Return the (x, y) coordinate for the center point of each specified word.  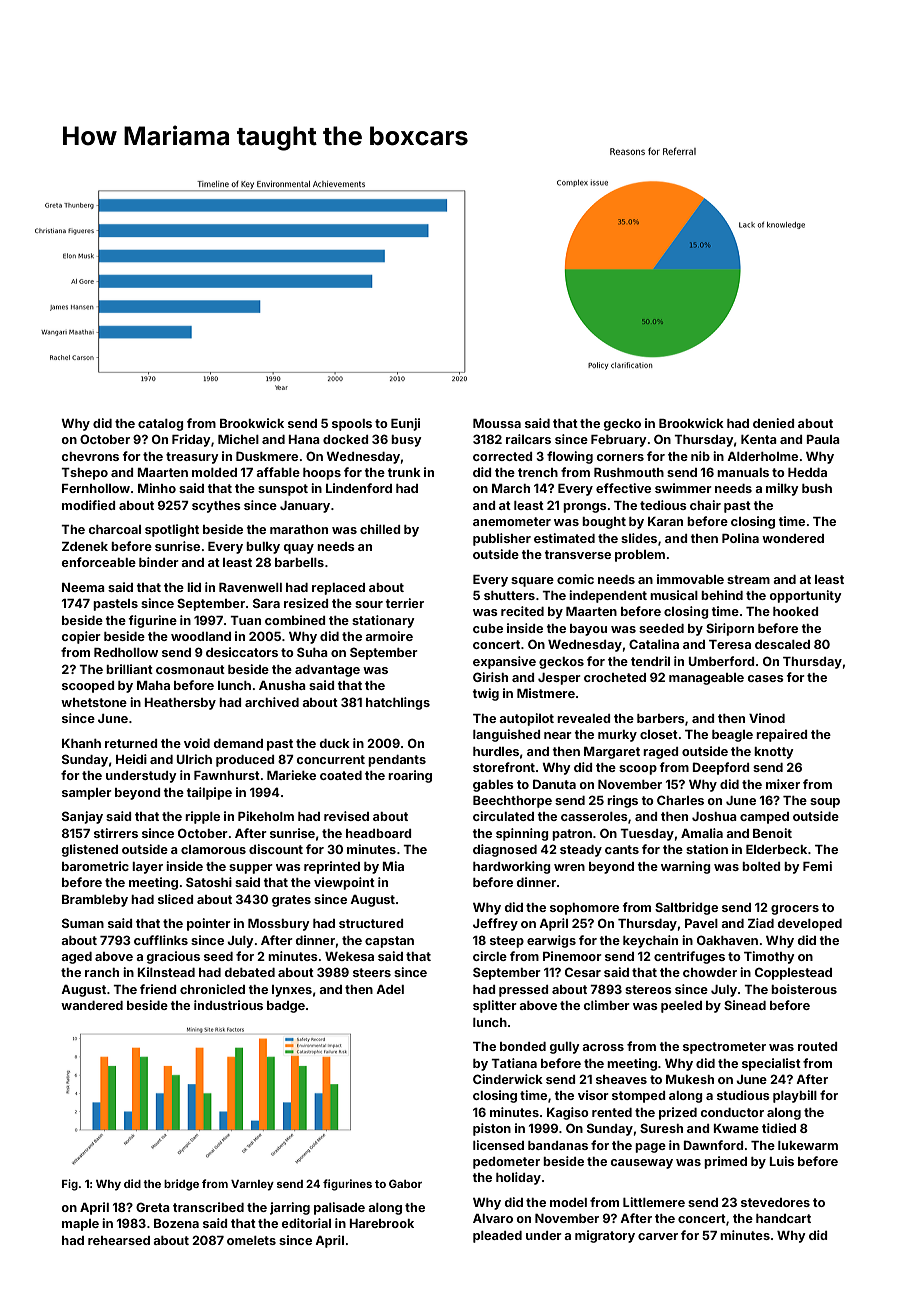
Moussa (497, 423)
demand (238, 743)
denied (774, 423)
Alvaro (493, 1218)
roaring (410, 776)
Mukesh (690, 1079)
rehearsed (119, 1240)
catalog (161, 425)
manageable (706, 679)
